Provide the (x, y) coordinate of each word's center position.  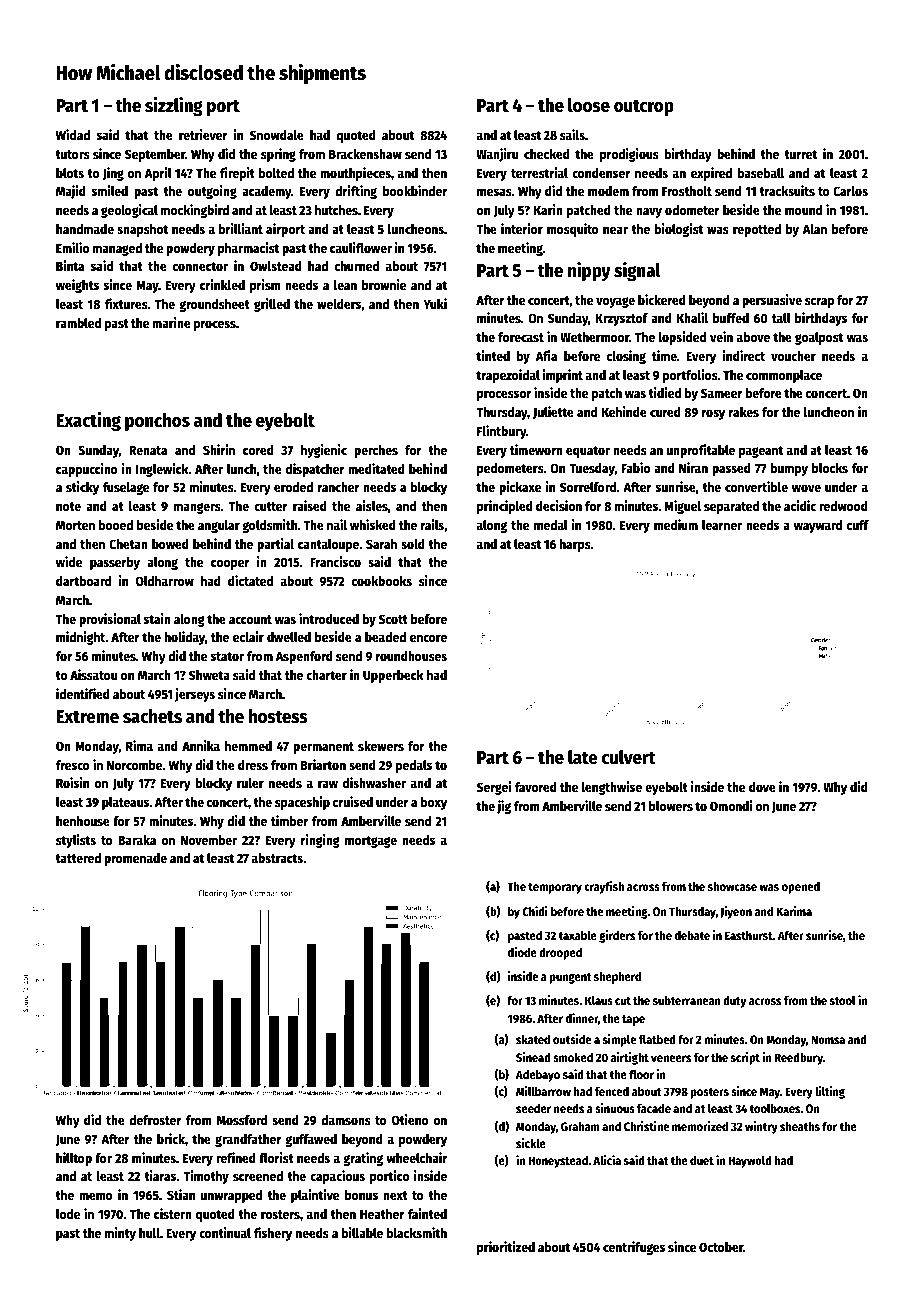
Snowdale (277, 135)
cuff (858, 525)
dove (762, 787)
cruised (353, 801)
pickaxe (520, 488)
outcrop (644, 108)
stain (157, 618)
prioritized (506, 1248)
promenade (135, 859)
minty (120, 1234)
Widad (73, 134)
